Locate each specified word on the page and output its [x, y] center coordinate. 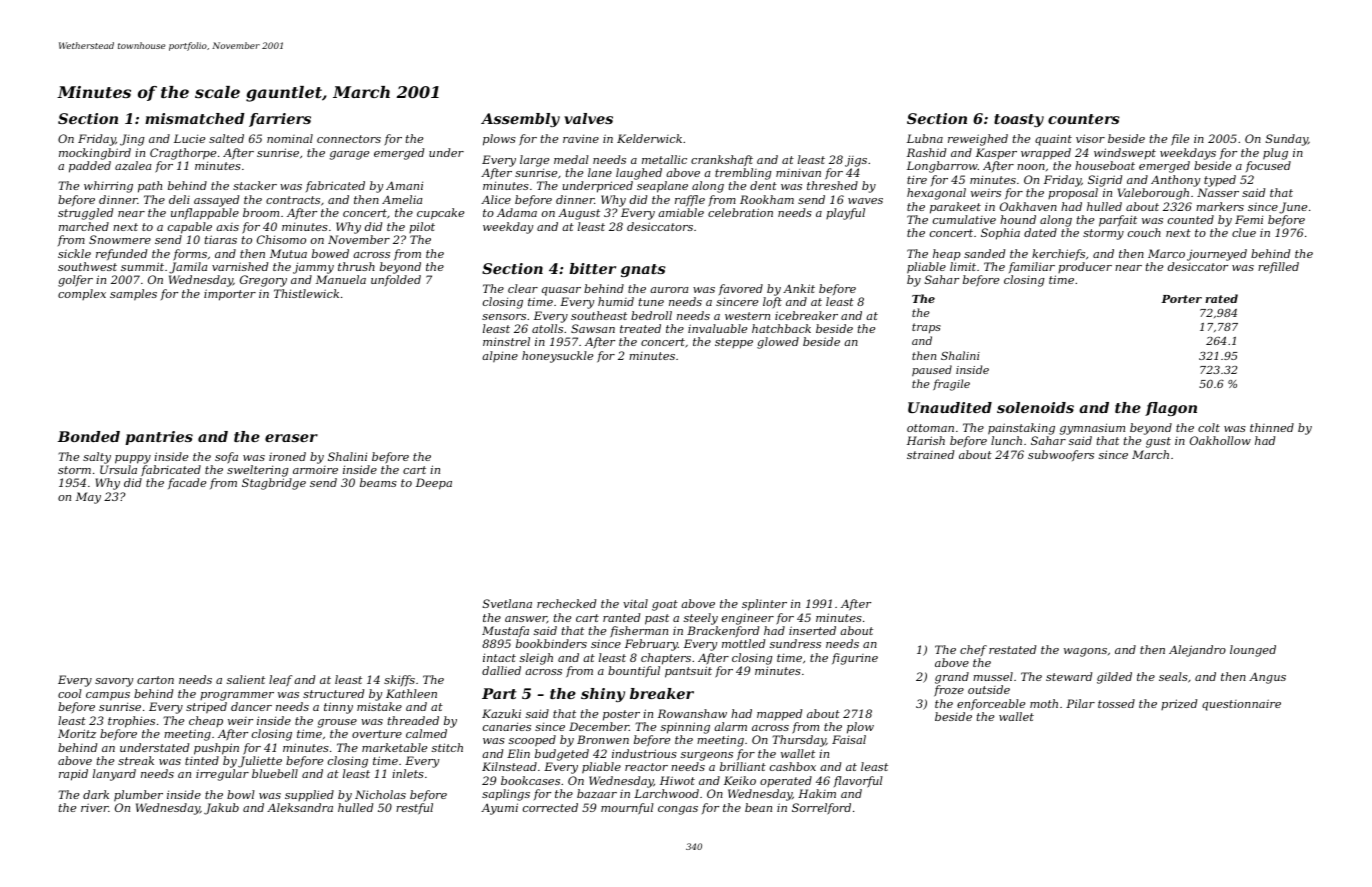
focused [1268, 166]
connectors [349, 139]
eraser [291, 438]
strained [930, 454]
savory [114, 682]
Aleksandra [300, 807]
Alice [496, 199]
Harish [926, 440]
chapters [666, 659]
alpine [500, 357]
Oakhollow [1220, 440]
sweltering [258, 471]
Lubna [925, 138]
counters [1084, 119]
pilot [422, 227]
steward [1069, 676]
